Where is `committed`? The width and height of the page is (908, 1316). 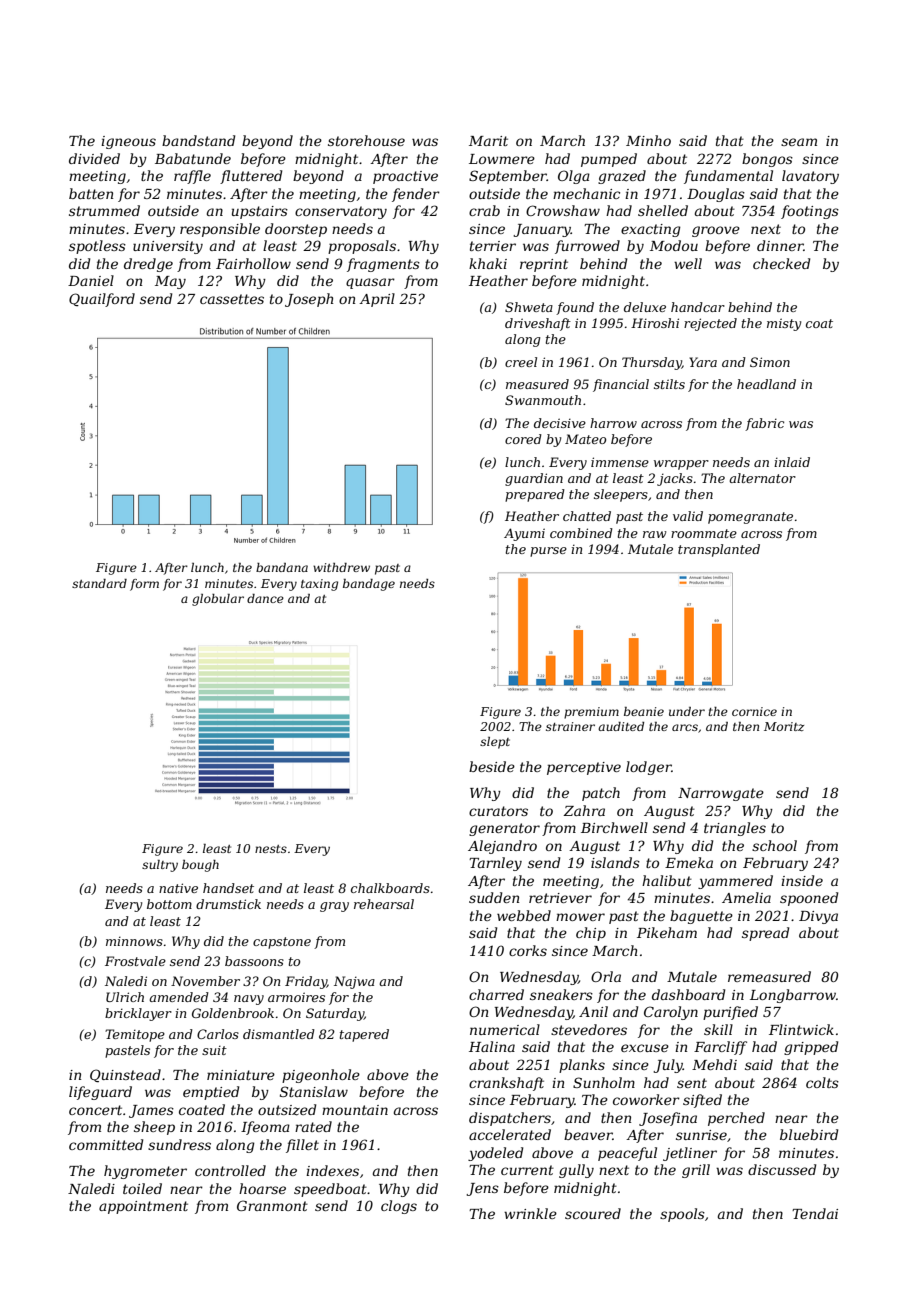 committed is located at coordinates (106, 1144).
